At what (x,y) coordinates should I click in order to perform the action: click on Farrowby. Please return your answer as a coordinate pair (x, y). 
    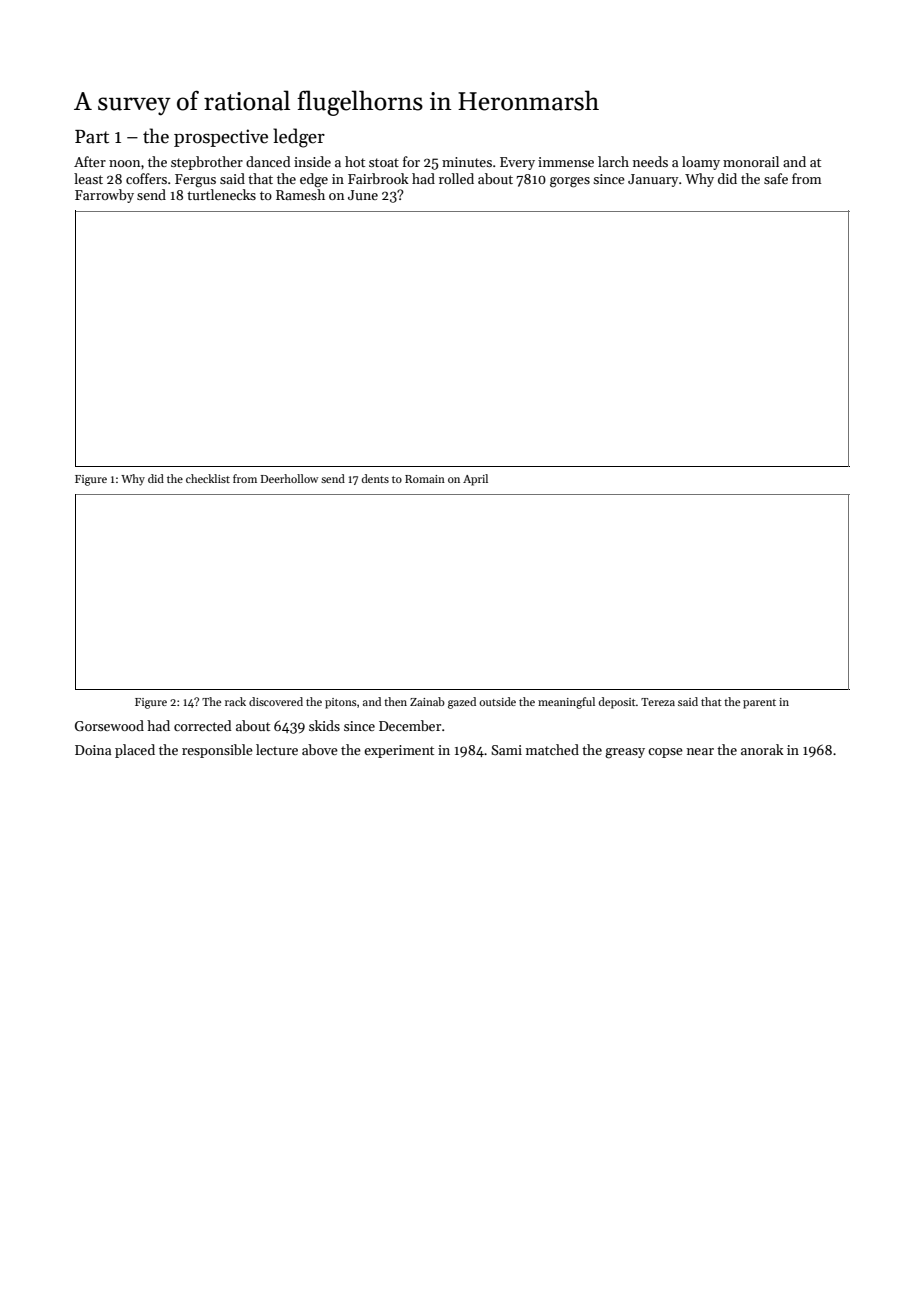
    Looking at the image, I should click on (104, 196).
